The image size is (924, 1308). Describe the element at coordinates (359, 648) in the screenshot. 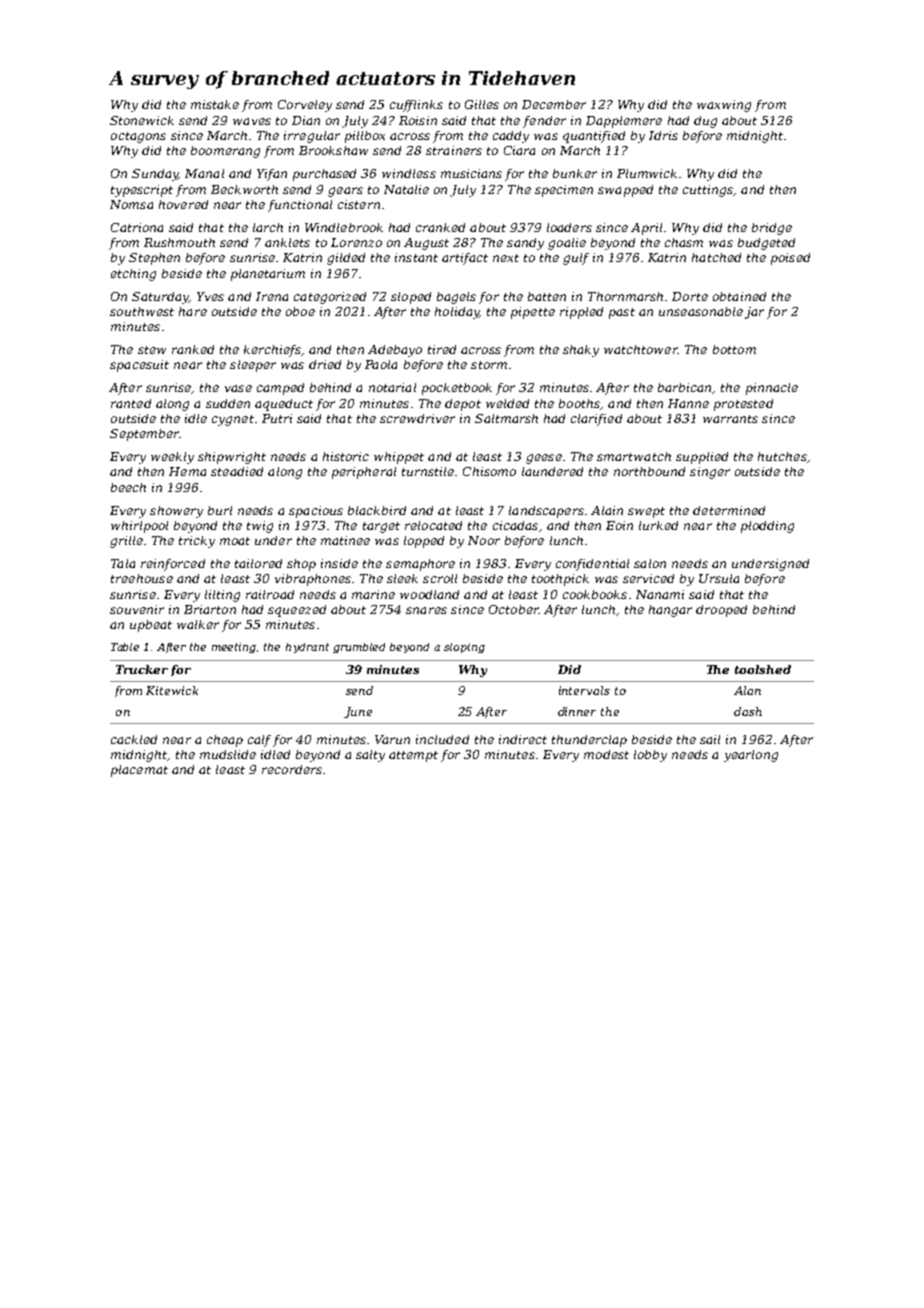

I see `grumbled` at that location.
